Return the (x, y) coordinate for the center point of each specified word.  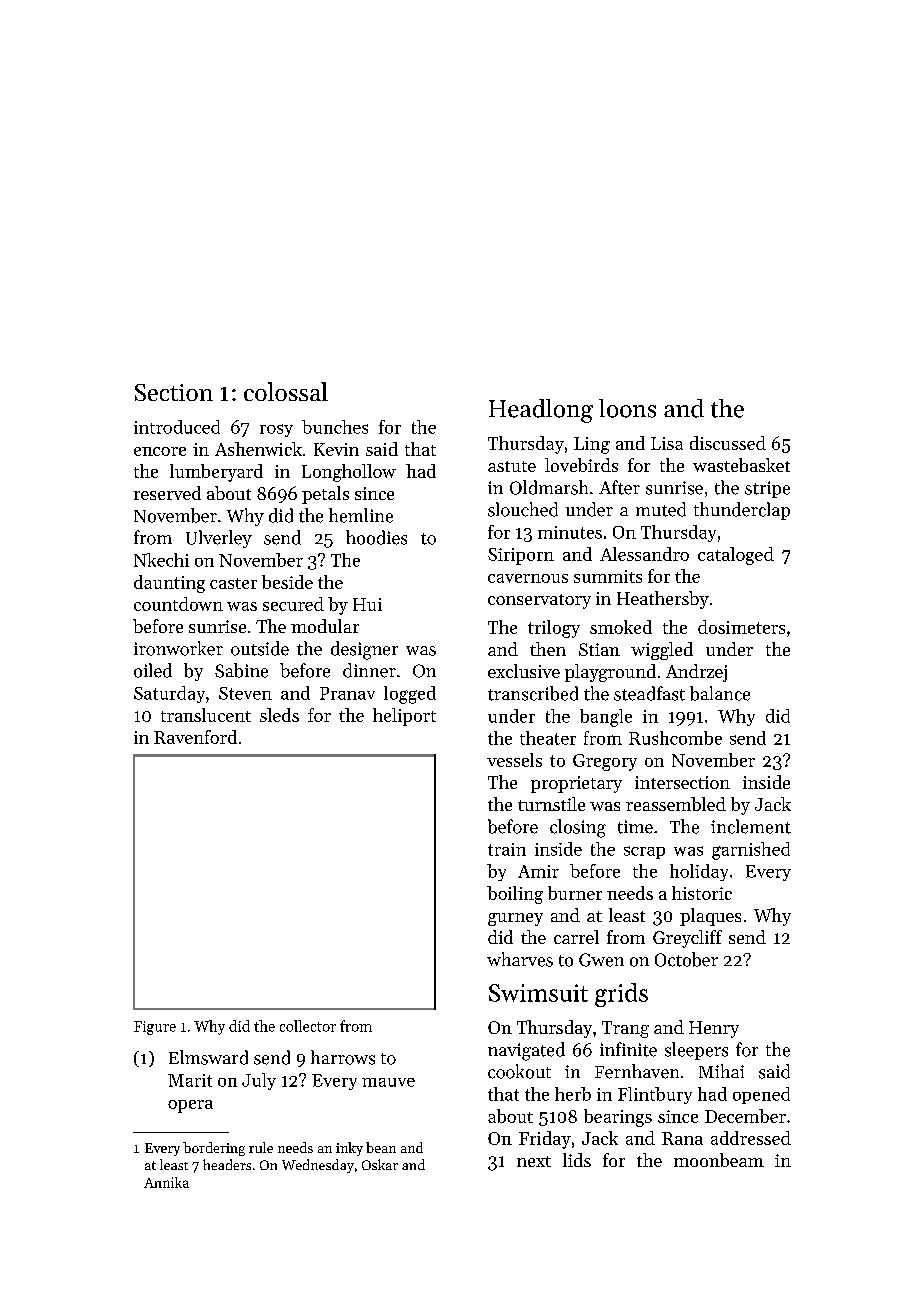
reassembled (676, 804)
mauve (388, 1082)
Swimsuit (538, 993)
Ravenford (195, 737)
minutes (570, 532)
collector (308, 1026)
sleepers (696, 1051)
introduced (177, 427)
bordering (214, 1149)
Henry (714, 1029)
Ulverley (219, 539)
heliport (404, 717)
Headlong (541, 411)
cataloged (736, 556)
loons (627, 408)
